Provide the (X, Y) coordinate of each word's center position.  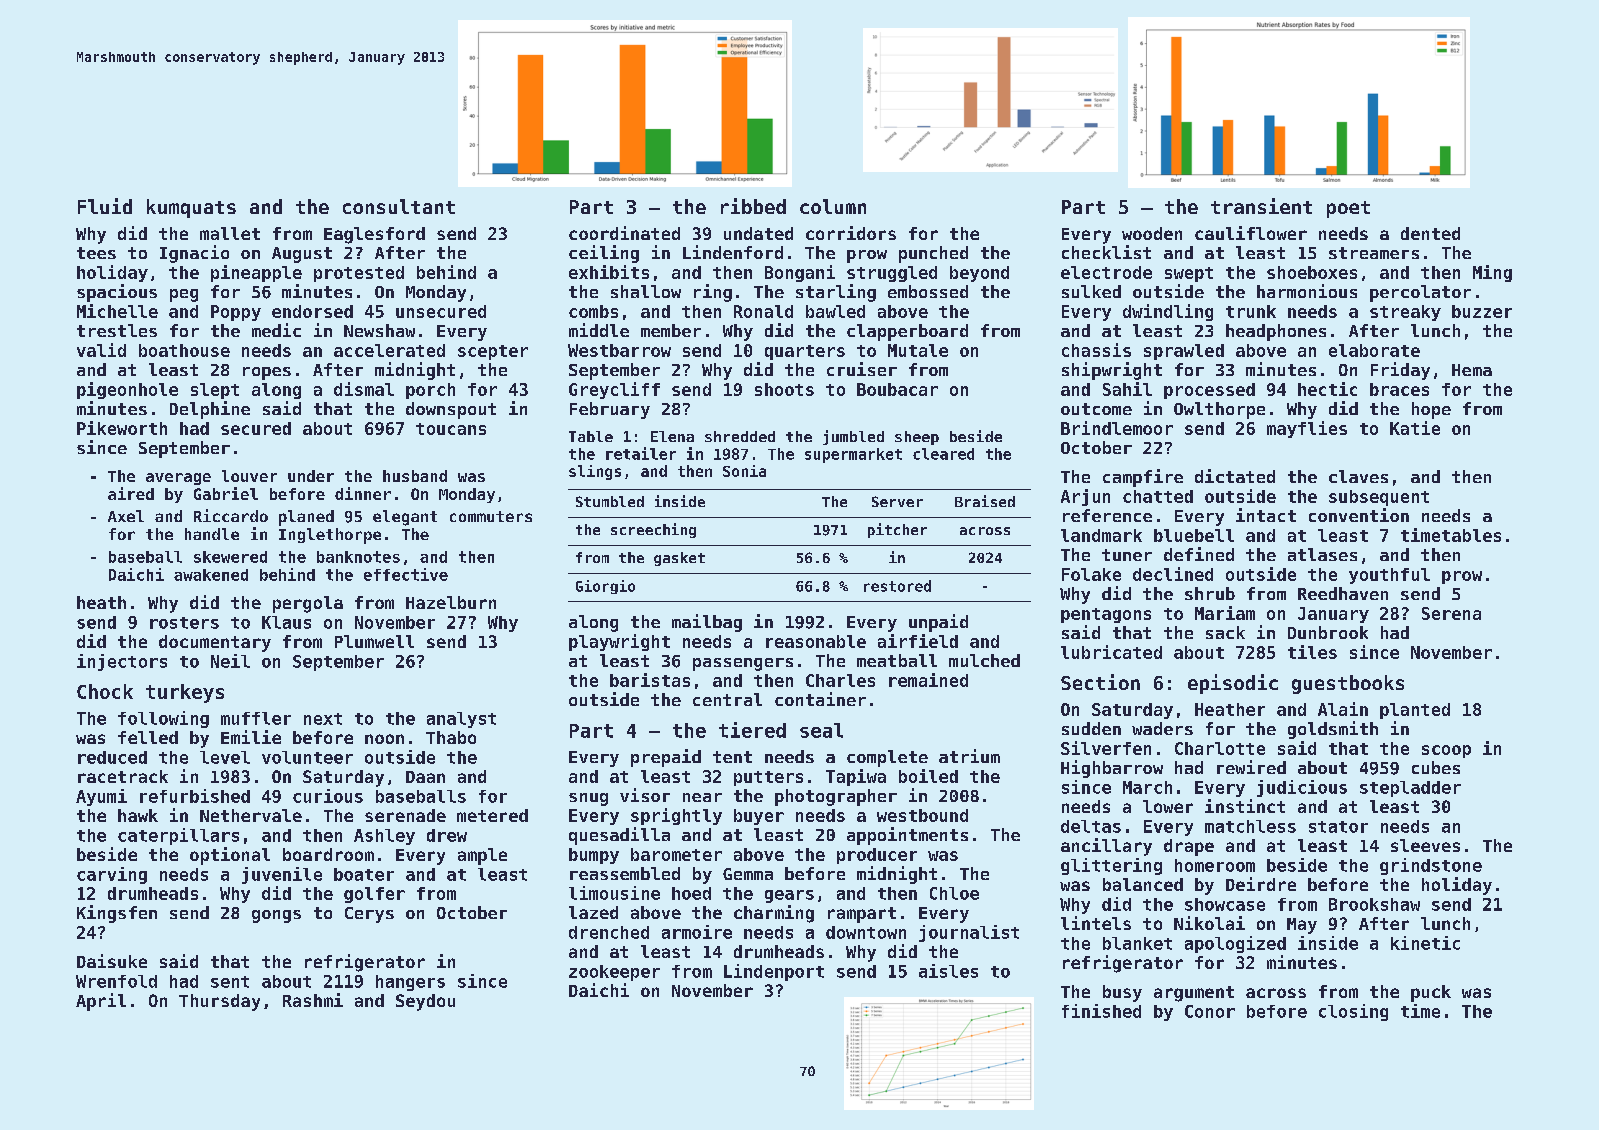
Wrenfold (116, 981)
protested (359, 274)
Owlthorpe (1219, 410)
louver (249, 476)
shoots (784, 389)
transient (1261, 206)
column (833, 206)
